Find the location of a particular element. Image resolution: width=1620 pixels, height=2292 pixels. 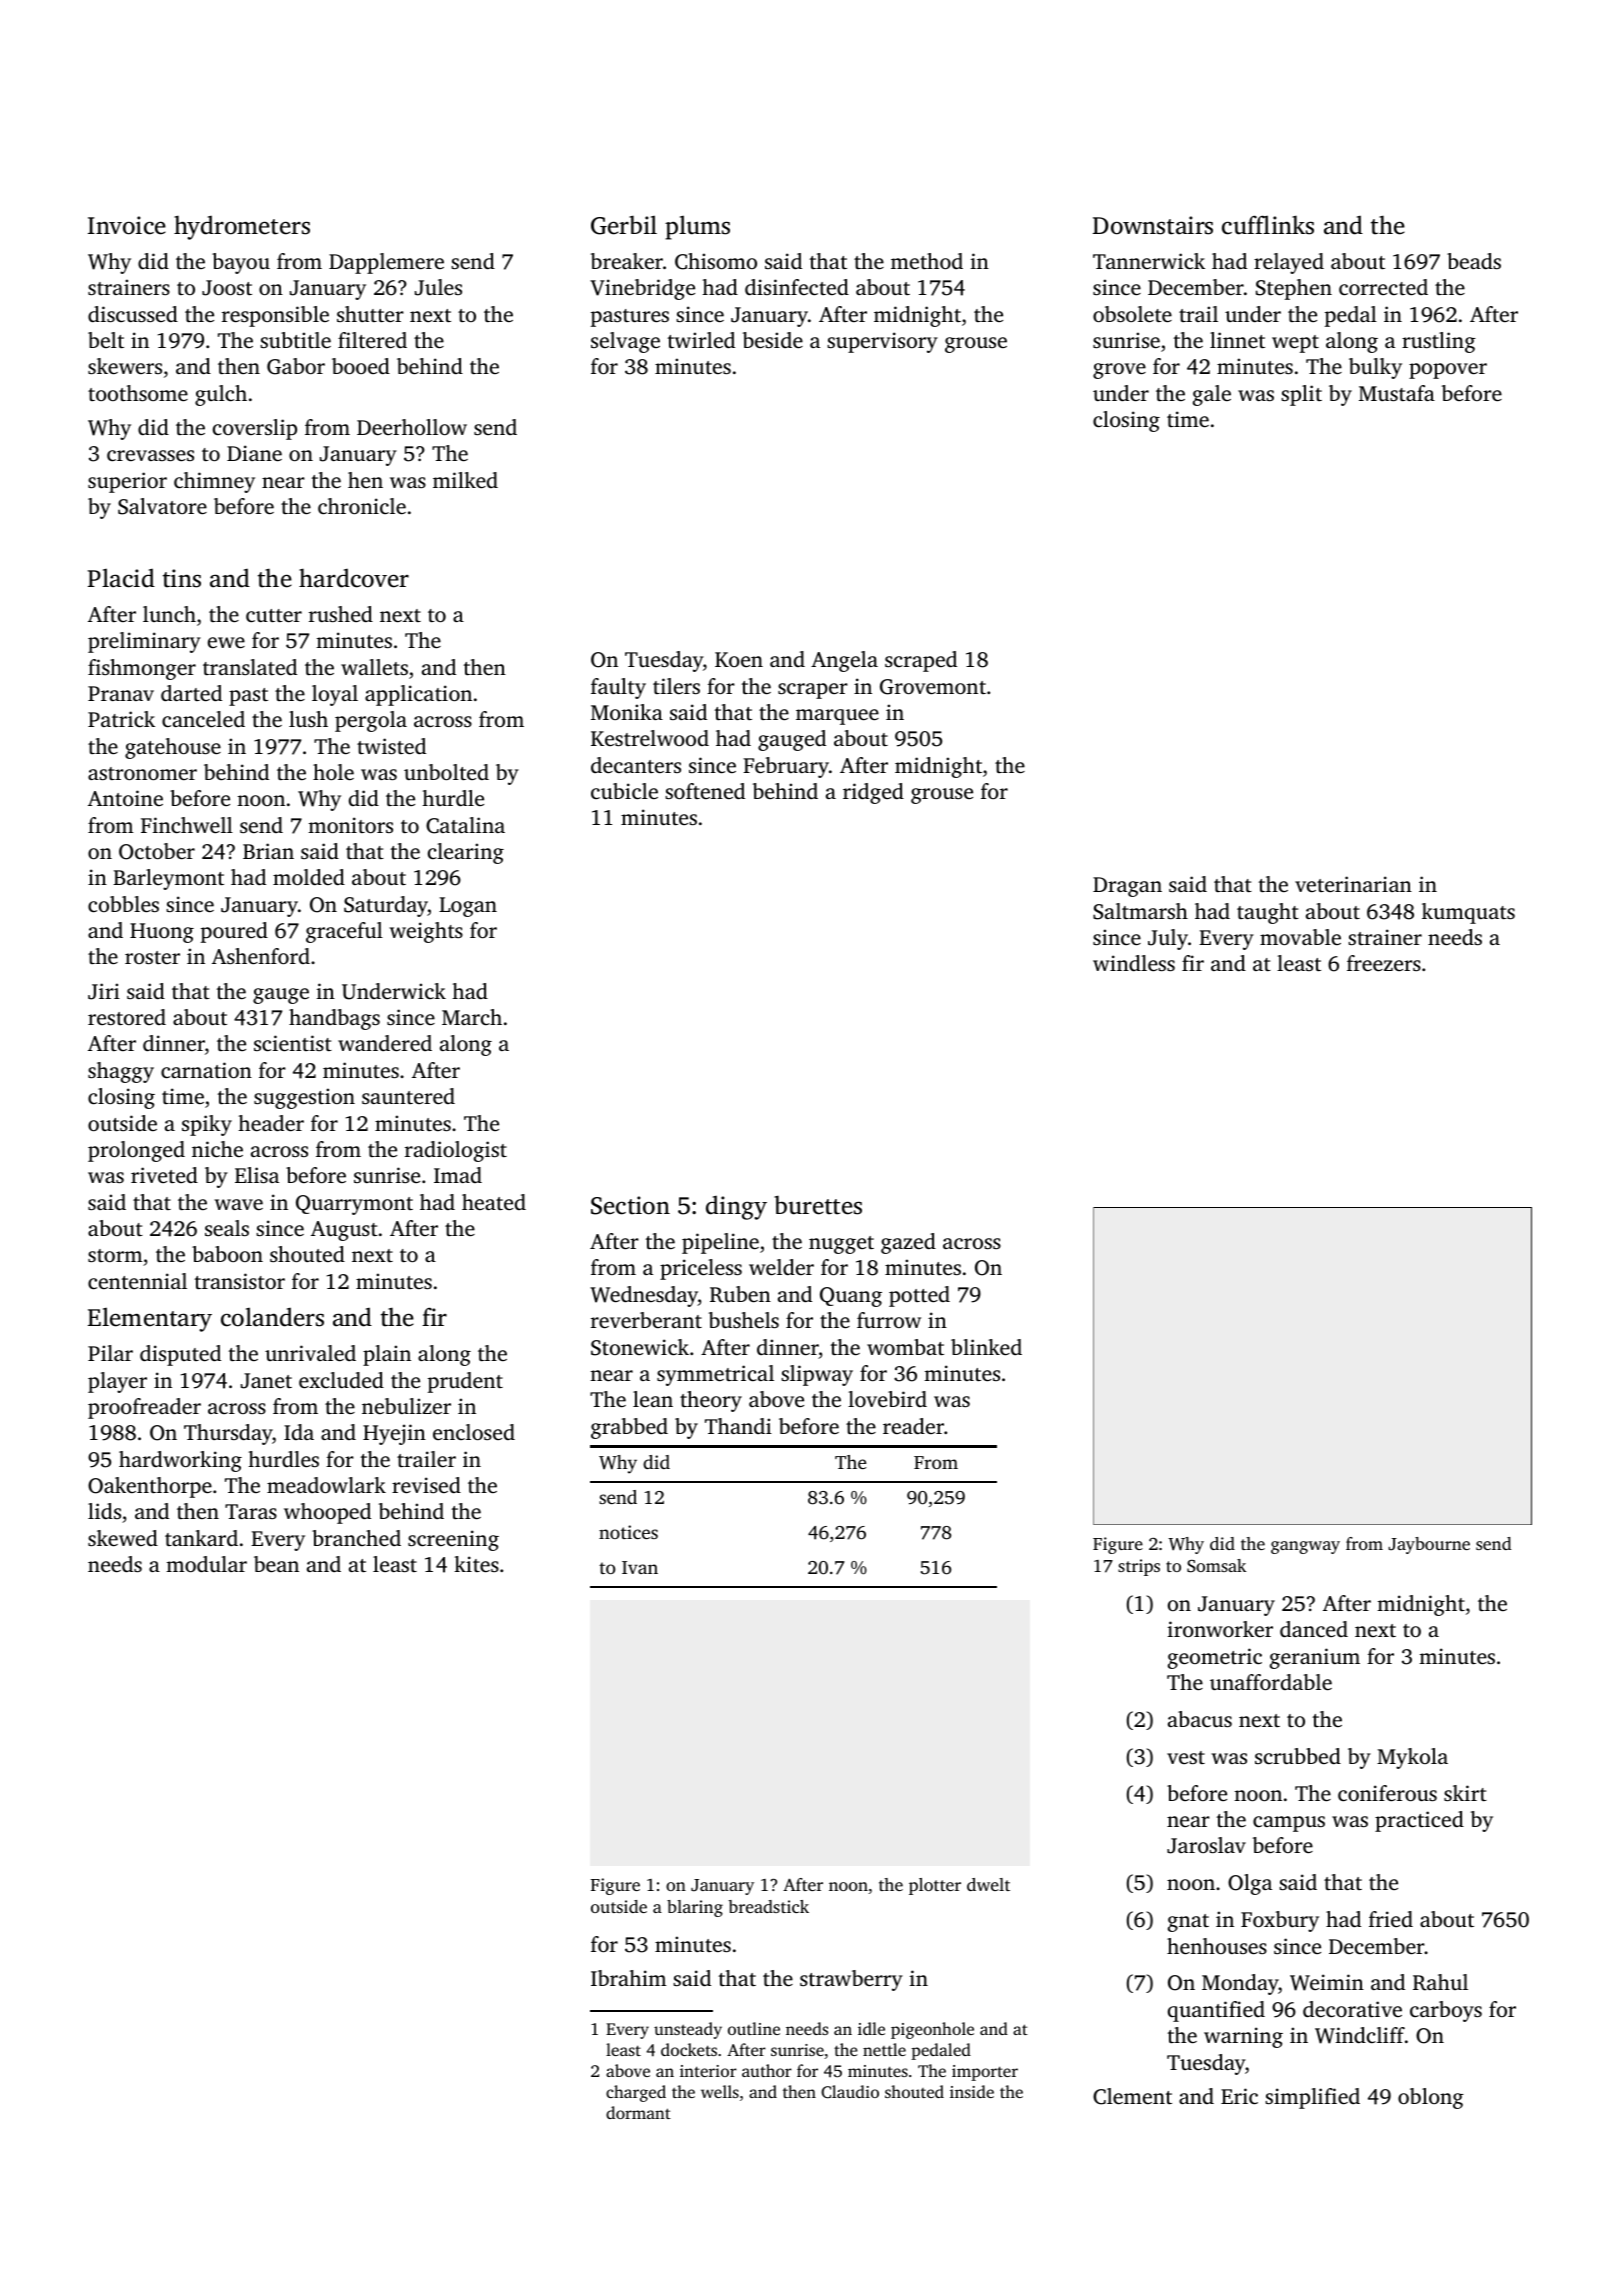

furrow is located at coordinates (889, 1320).
